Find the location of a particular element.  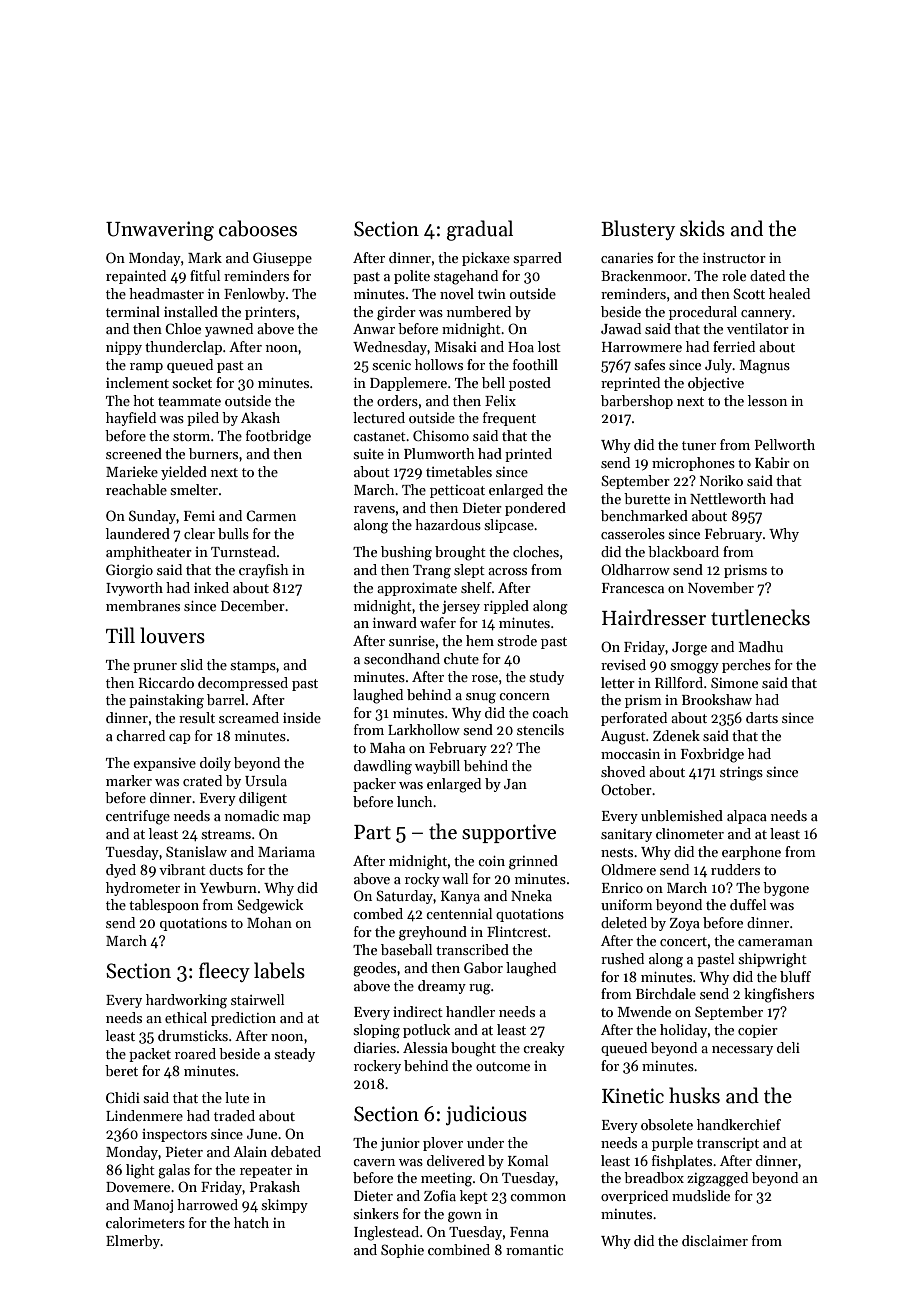

Nettleworth is located at coordinates (728, 498).
